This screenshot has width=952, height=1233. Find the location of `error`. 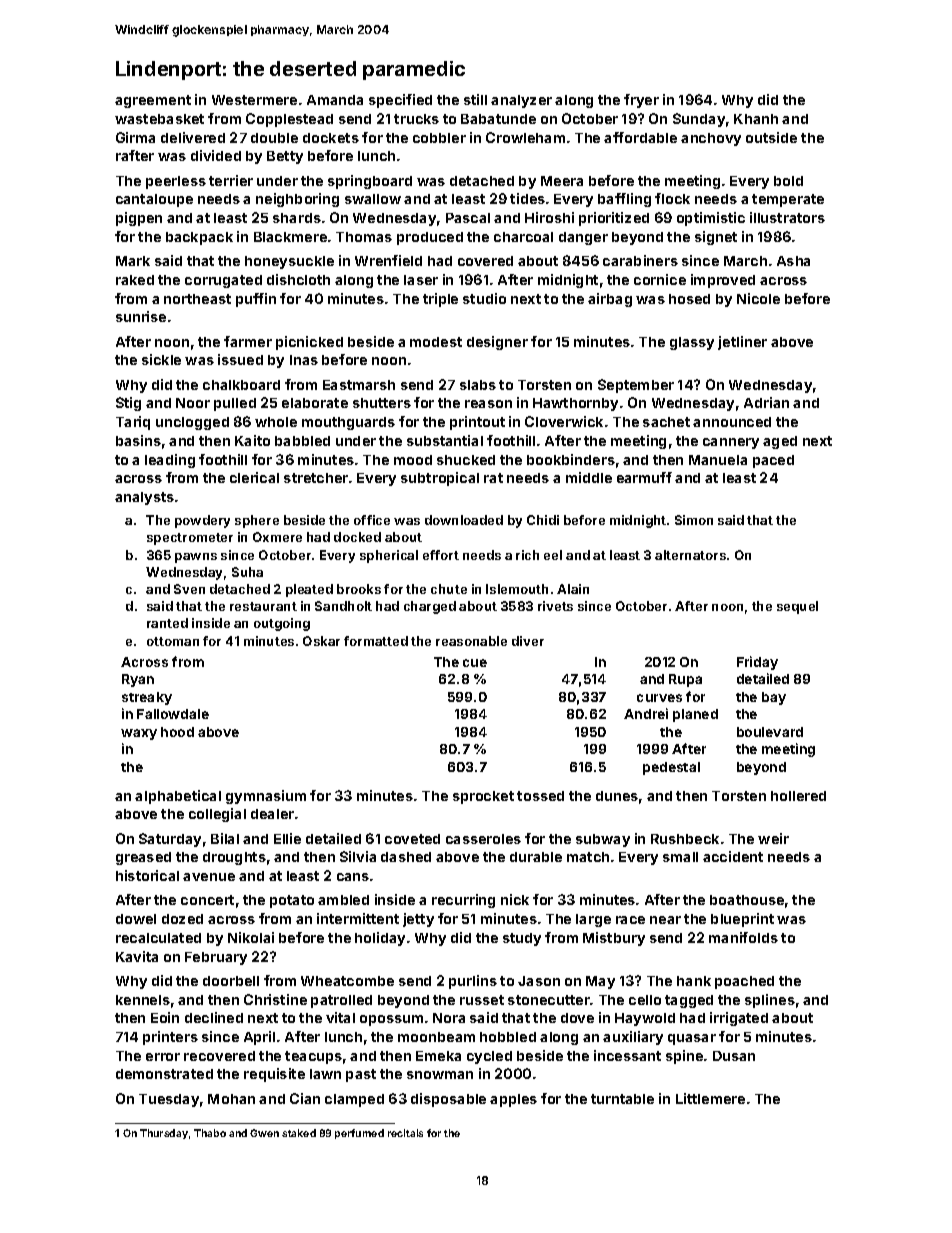

error is located at coordinates (163, 1057).
